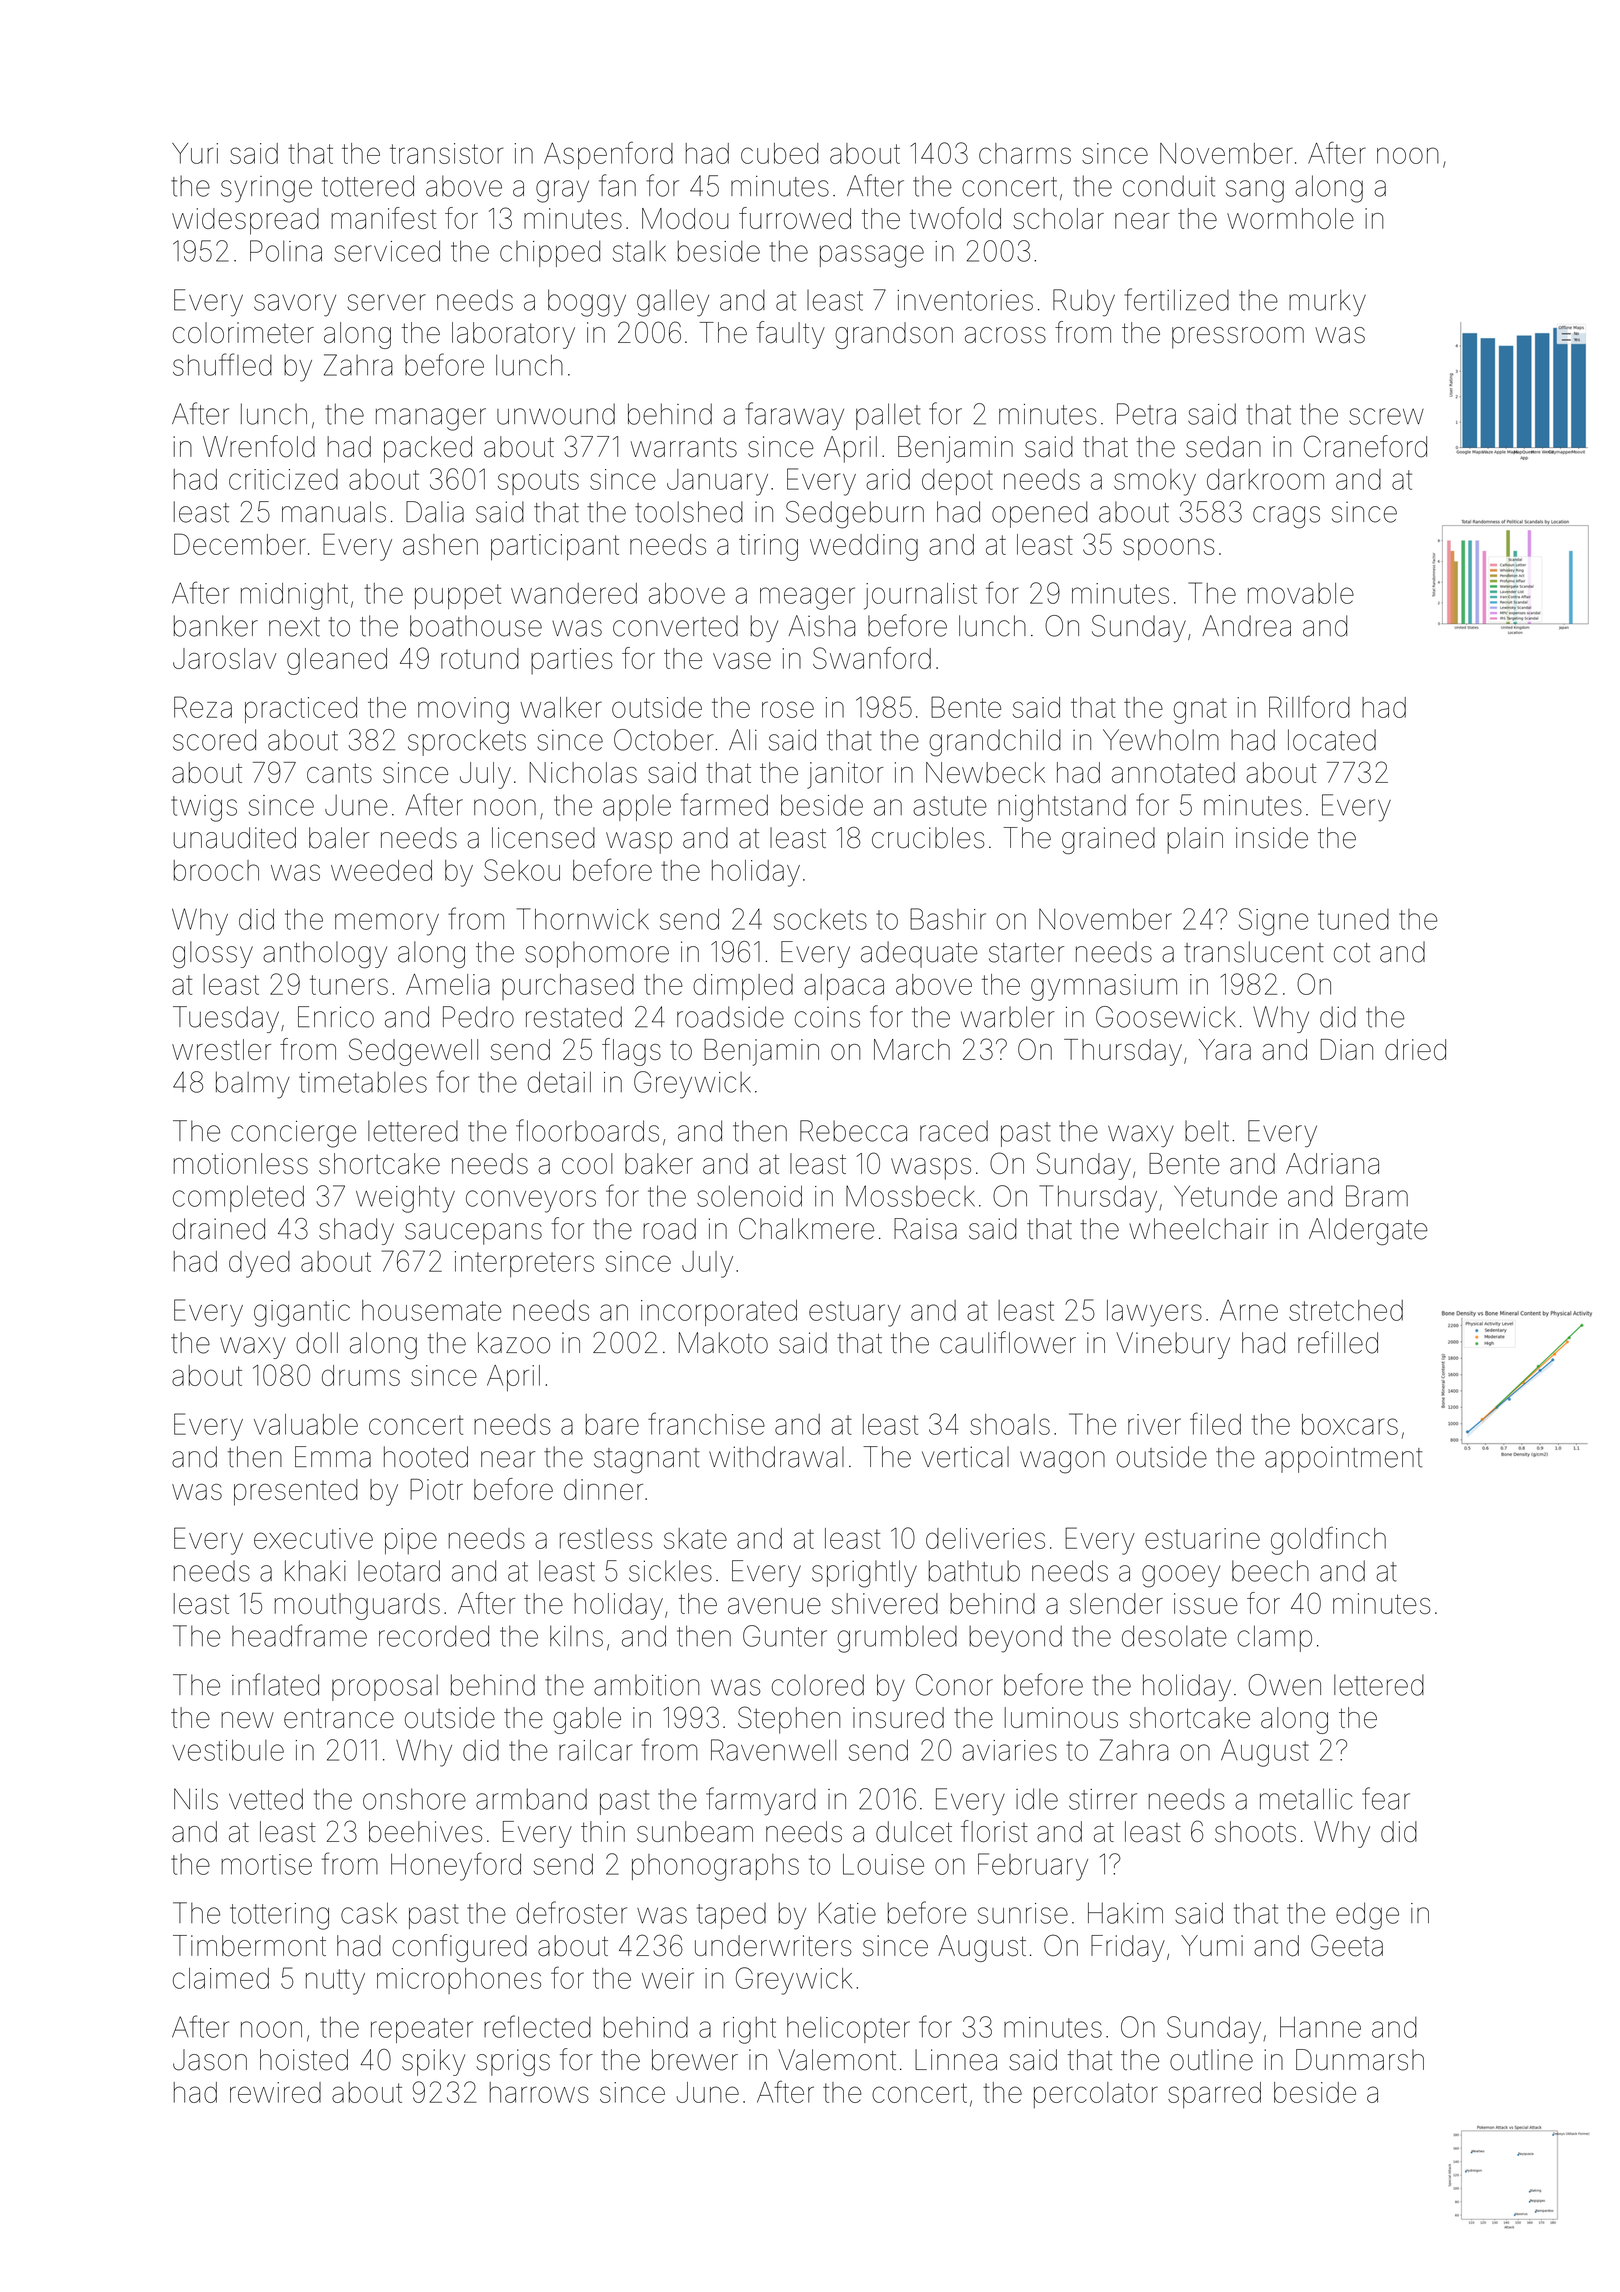 The height and width of the screenshot is (2292, 1620). I want to click on franchise, so click(706, 1423).
